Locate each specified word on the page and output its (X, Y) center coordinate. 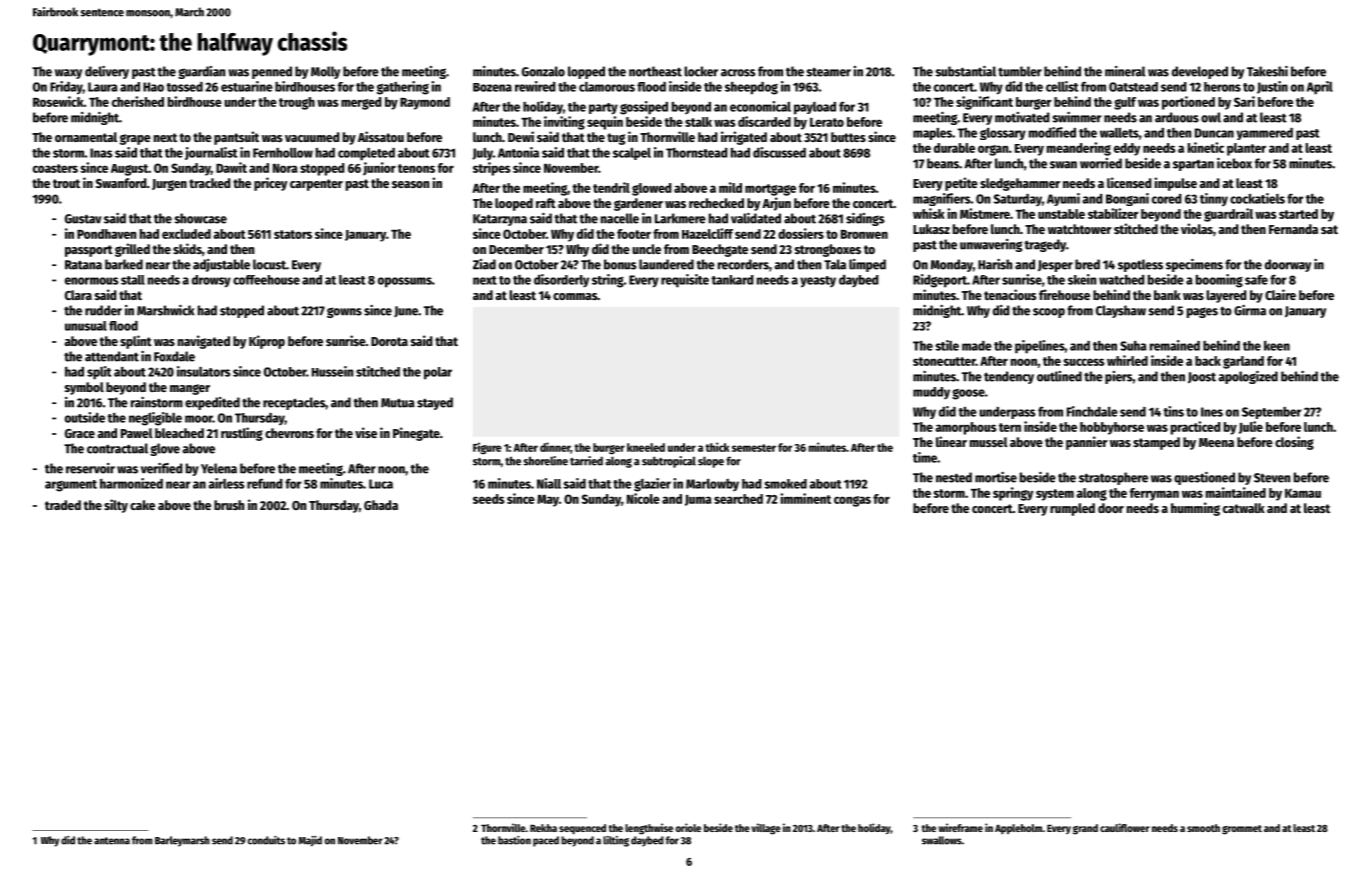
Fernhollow (283, 153)
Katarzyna (500, 220)
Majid (310, 841)
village (766, 829)
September (1271, 413)
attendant (112, 356)
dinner (555, 448)
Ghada (381, 505)
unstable (1061, 214)
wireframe (960, 827)
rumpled (1072, 509)
